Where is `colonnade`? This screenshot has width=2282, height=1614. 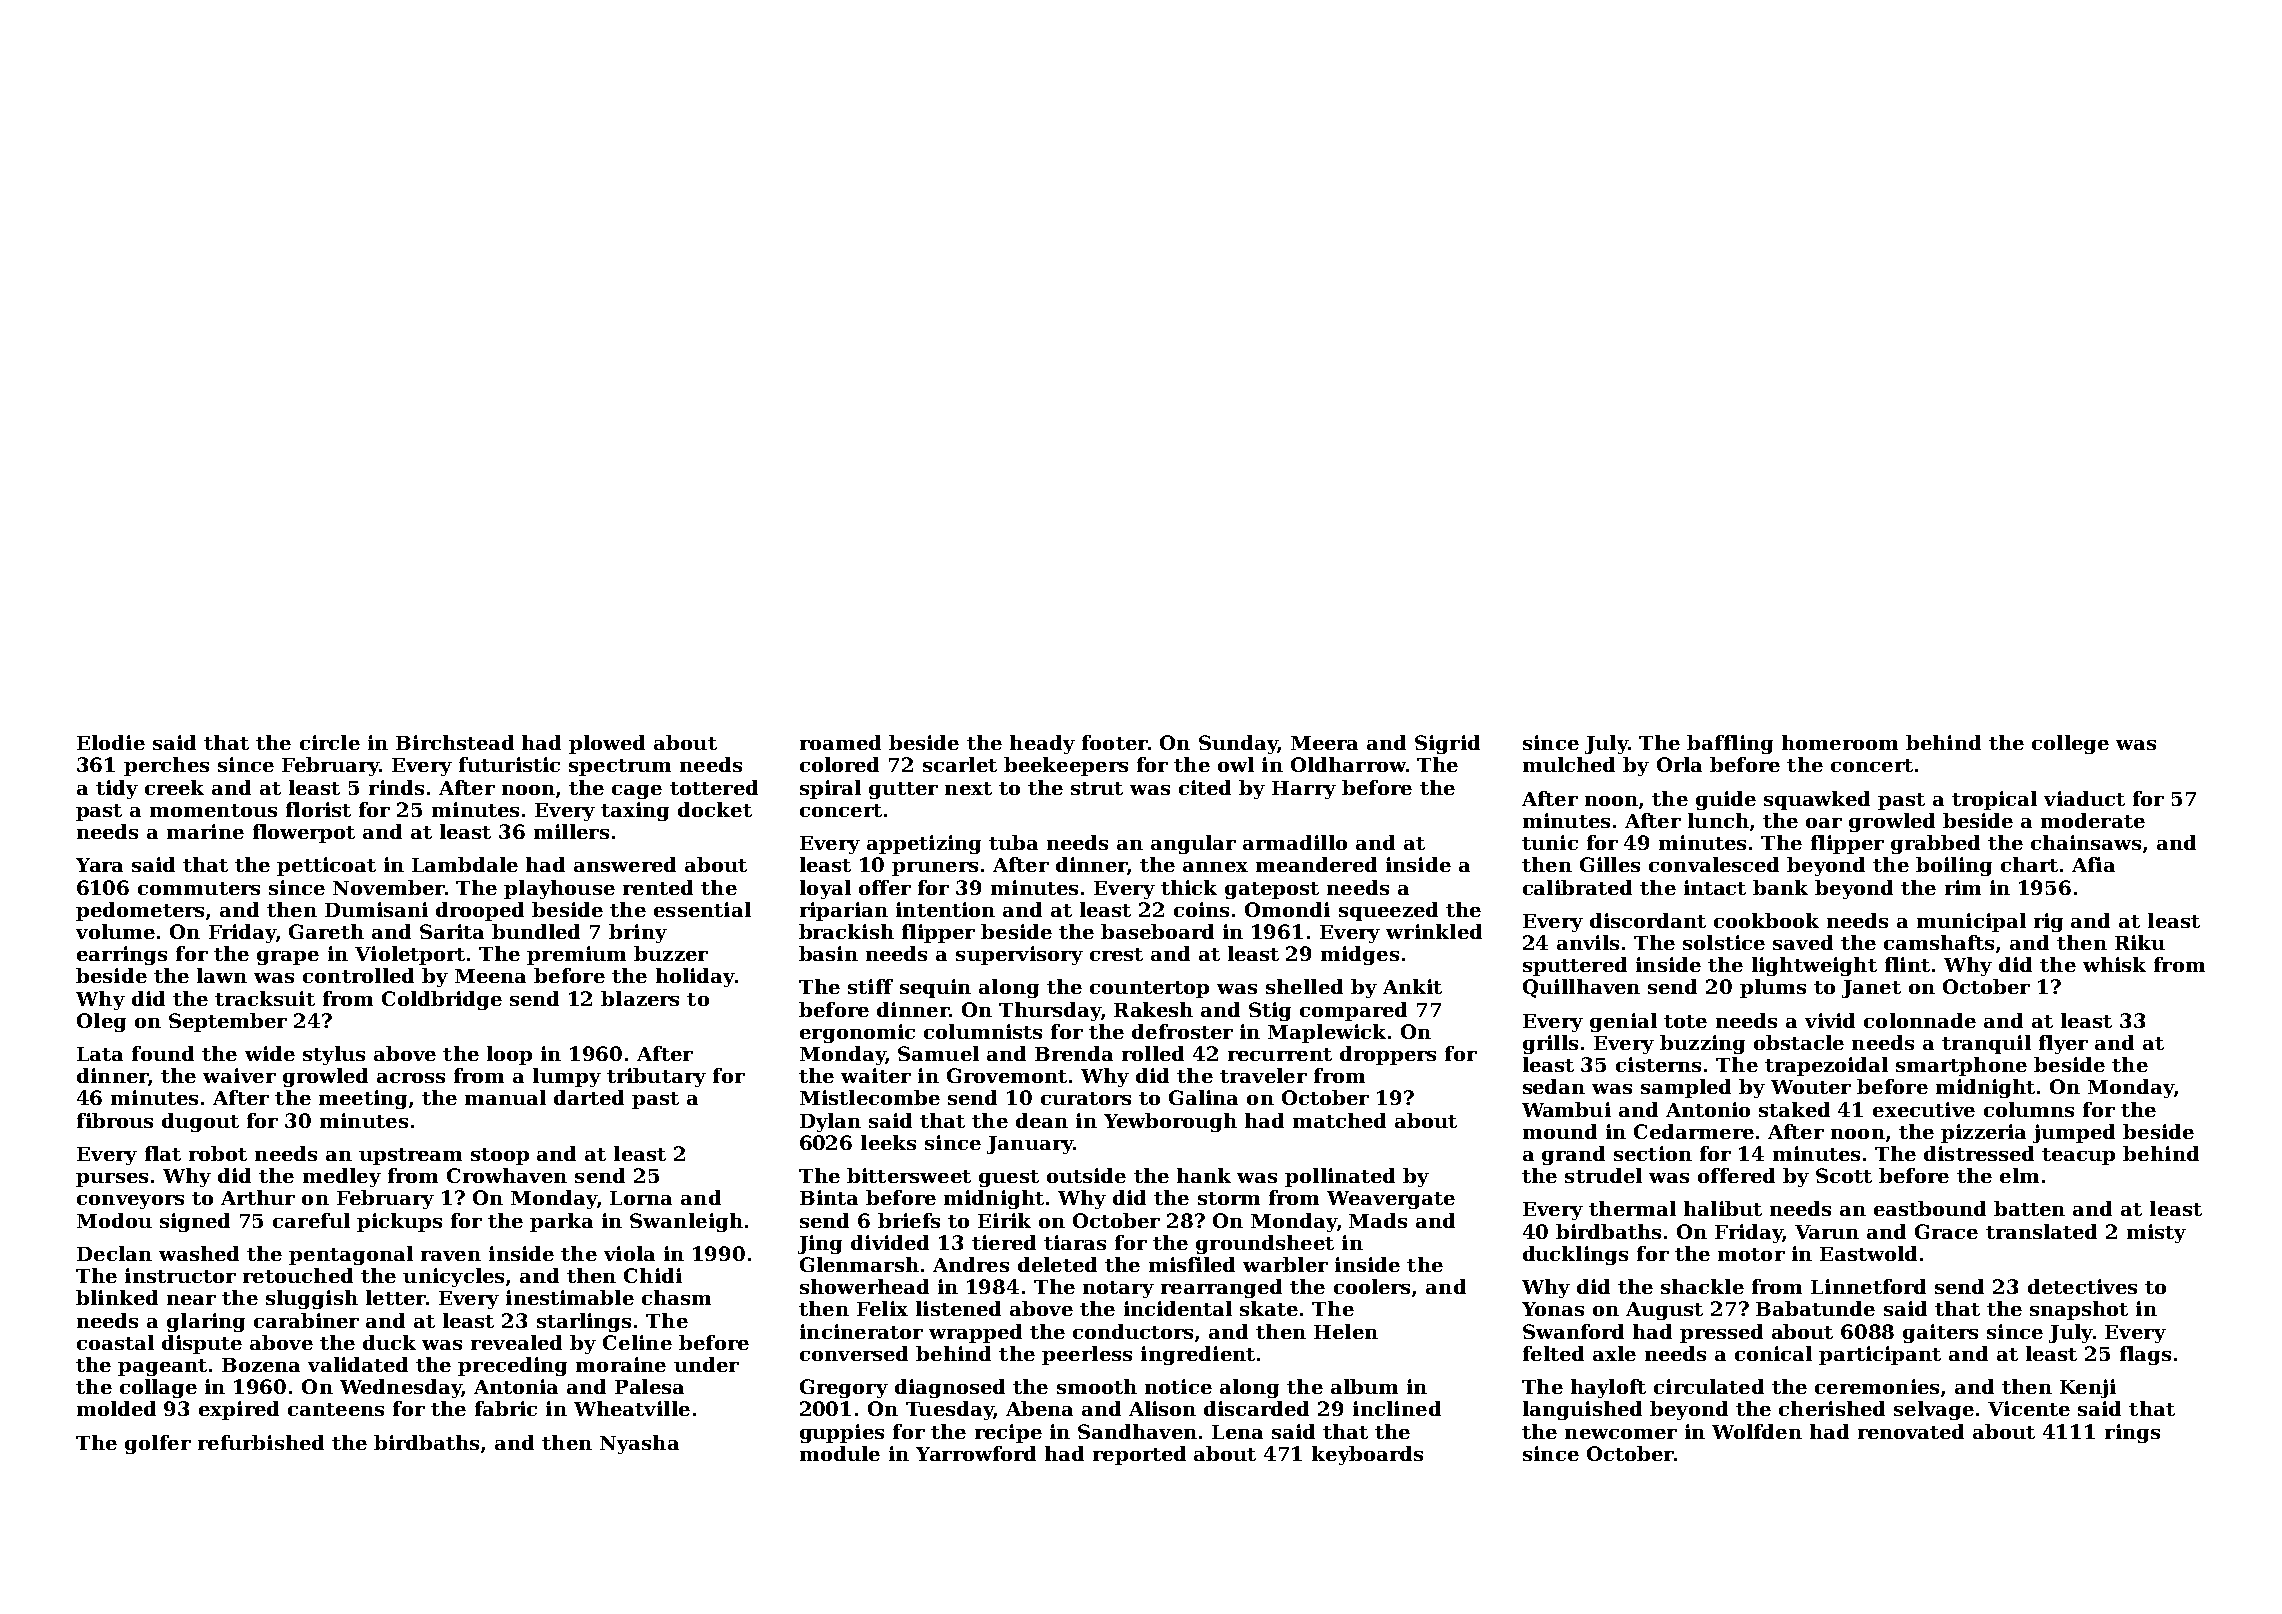
colonnade is located at coordinates (1920, 1020).
